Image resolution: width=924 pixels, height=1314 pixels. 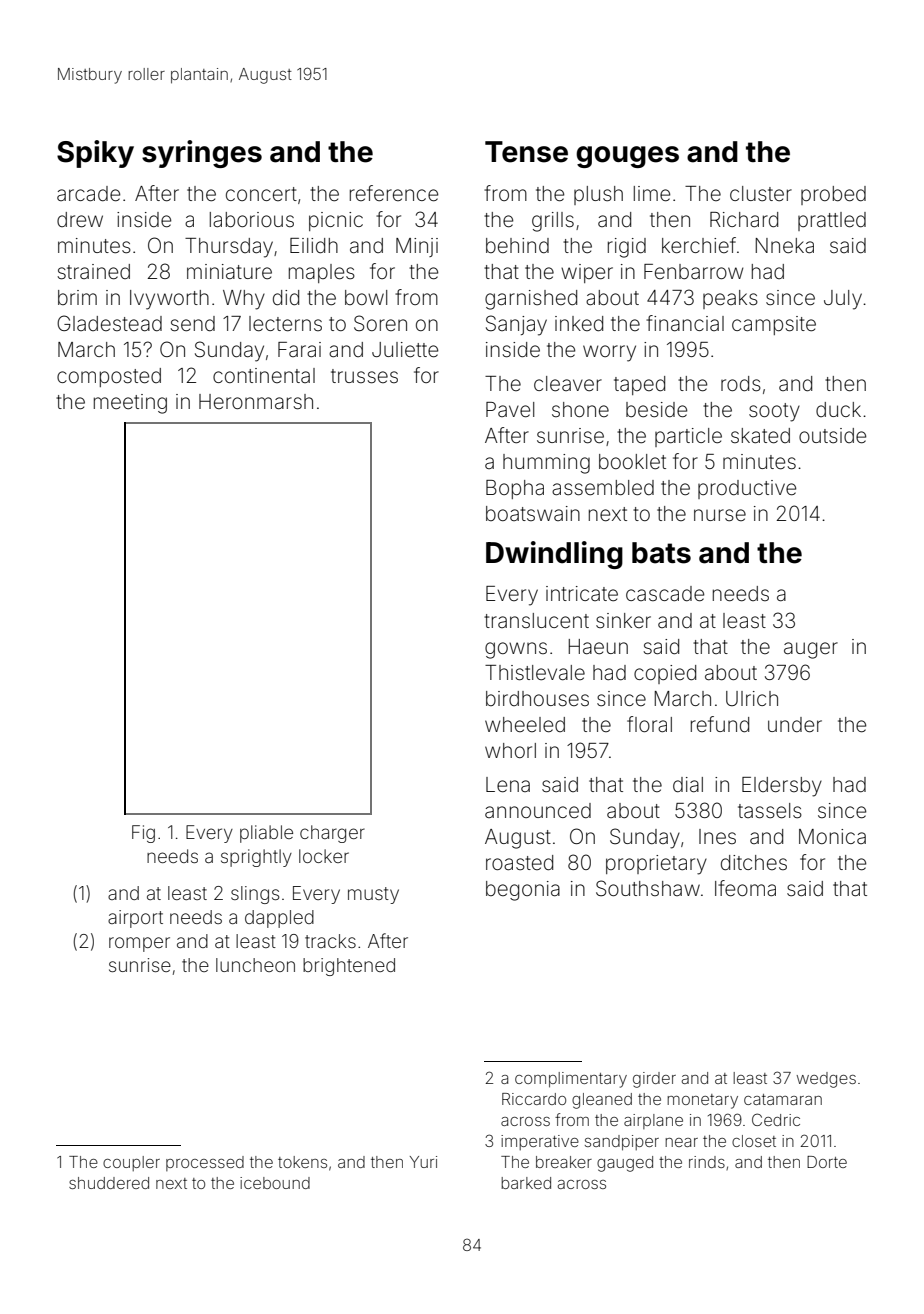 I want to click on shone, so click(x=580, y=409).
